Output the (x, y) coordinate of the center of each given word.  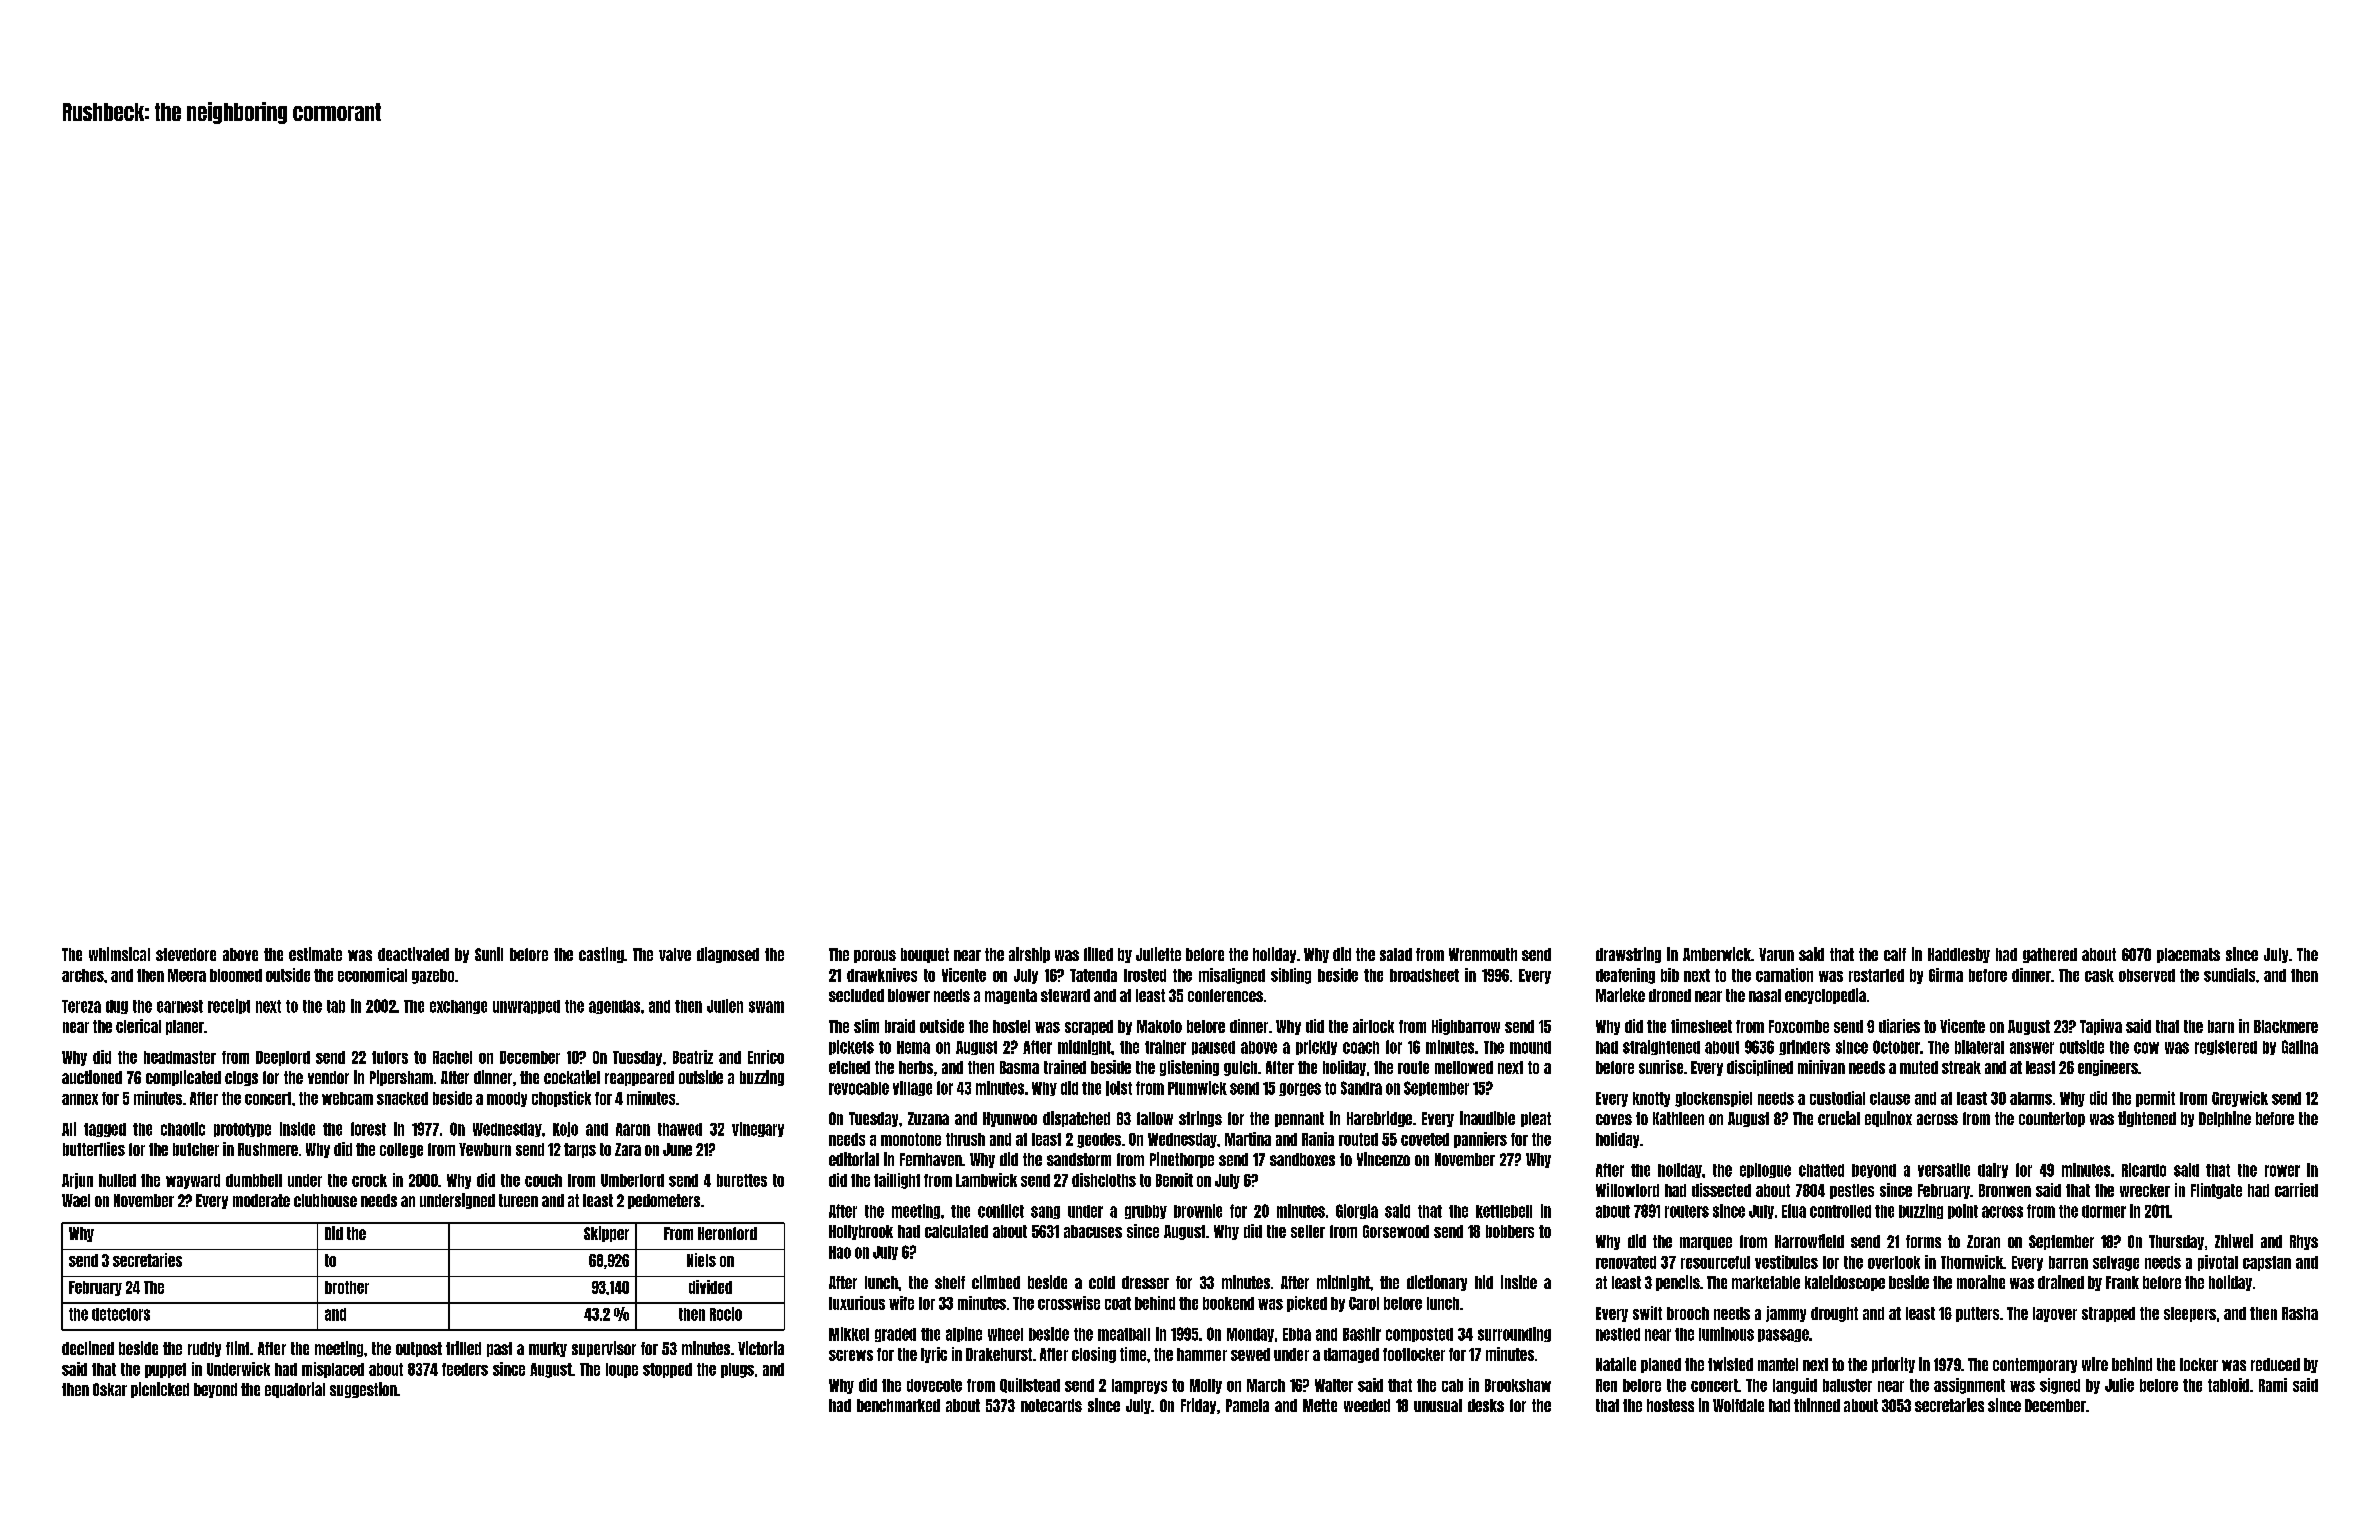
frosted (1145, 975)
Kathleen (1678, 1118)
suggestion (363, 1390)
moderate (261, 1200)
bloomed (236, 975)
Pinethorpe (1182, 1160)
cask (2099, 975)
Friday (1198, 1406)
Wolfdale (1738, 1405)
